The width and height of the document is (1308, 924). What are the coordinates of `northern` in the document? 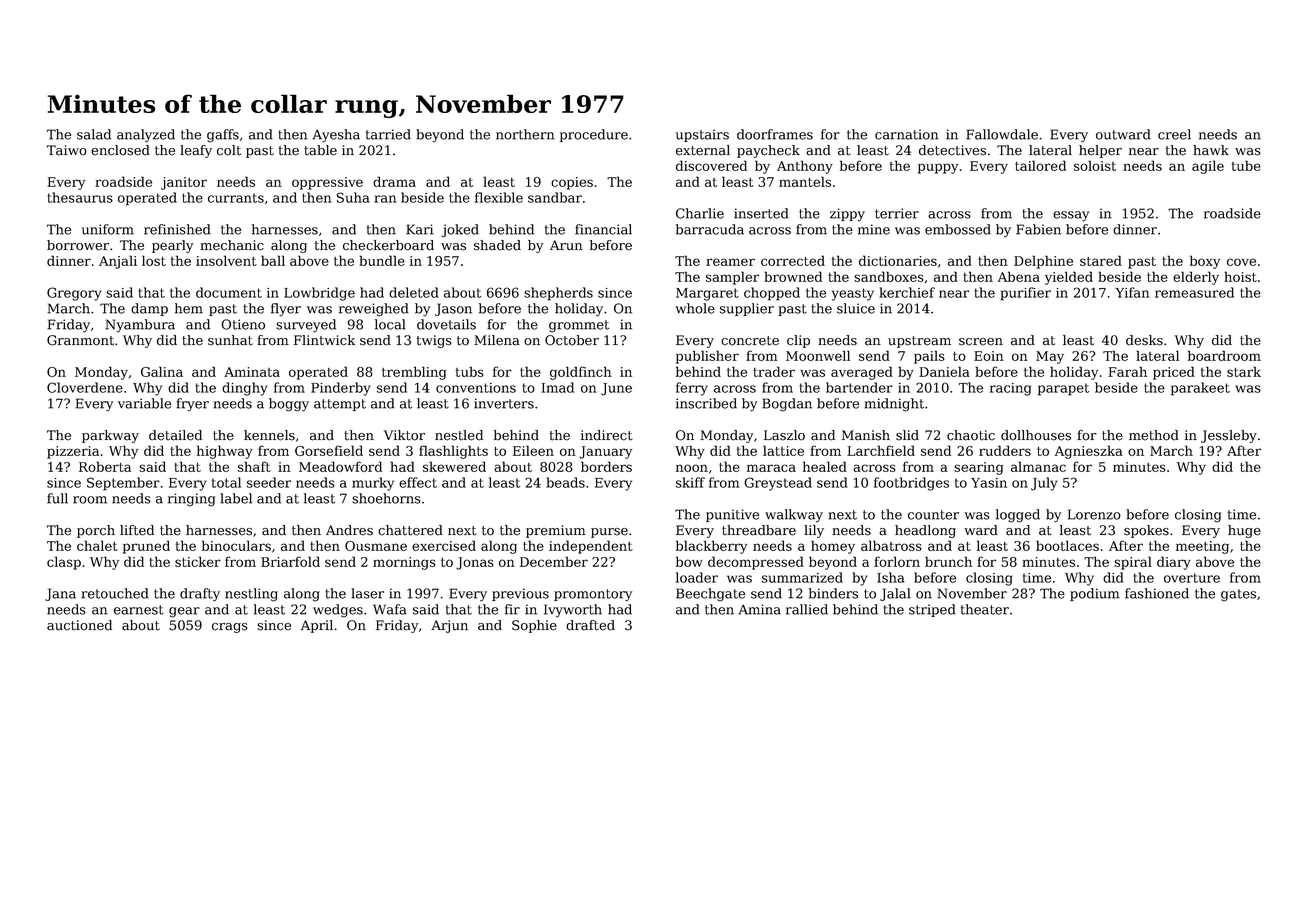 It's located at (525, 134).
